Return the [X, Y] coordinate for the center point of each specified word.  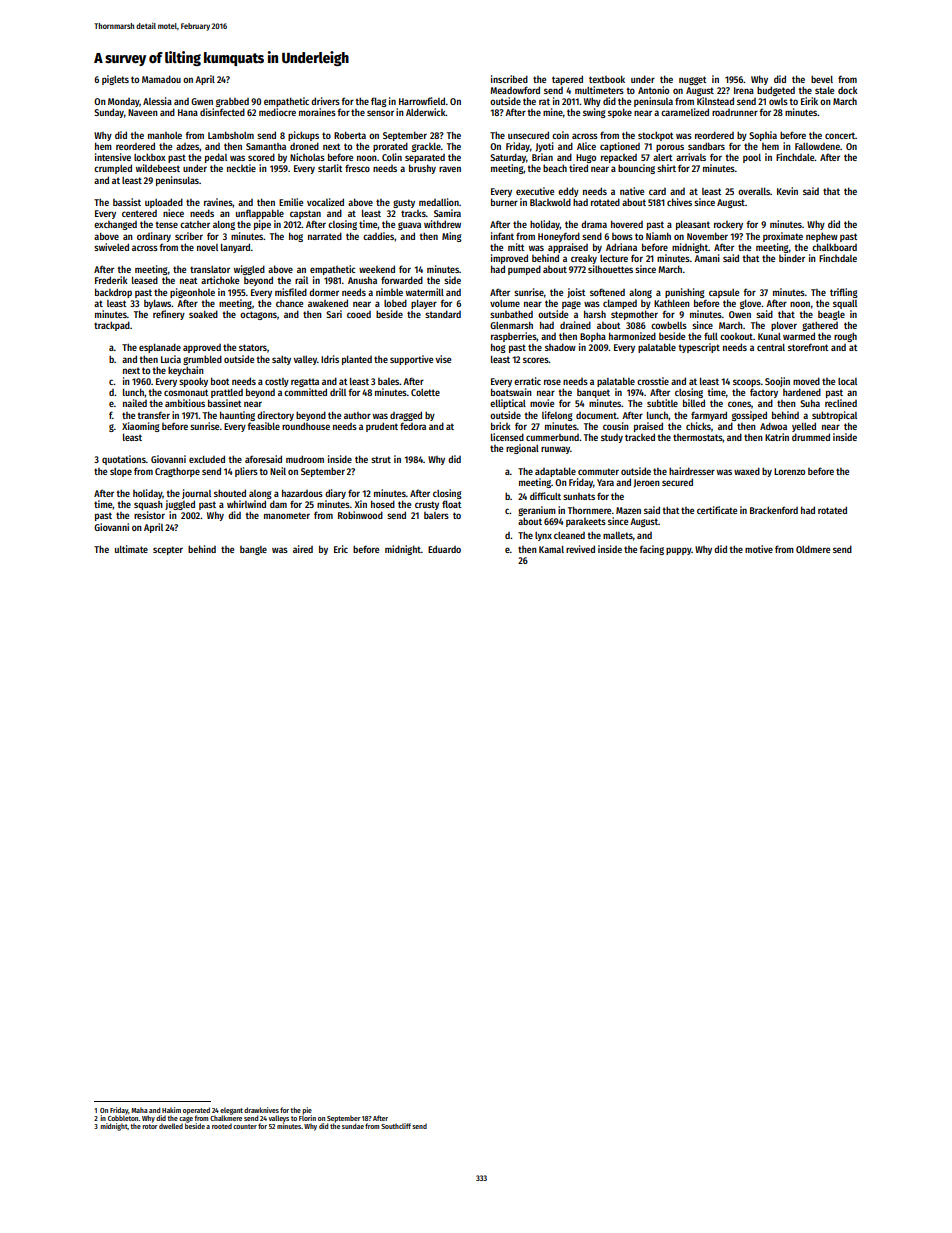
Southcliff [396, 1126]
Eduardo [444, 549]
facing [651, 550]
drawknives [261, 1110]
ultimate [131, 549]
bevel [822, 79]
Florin [307, 1118]
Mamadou [161, 79]
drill [338, 392]
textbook [607, 79]
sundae [353, 1126]
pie [307, 1111]
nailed [135, 403]
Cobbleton [123, 1118]
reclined [841, 403]
